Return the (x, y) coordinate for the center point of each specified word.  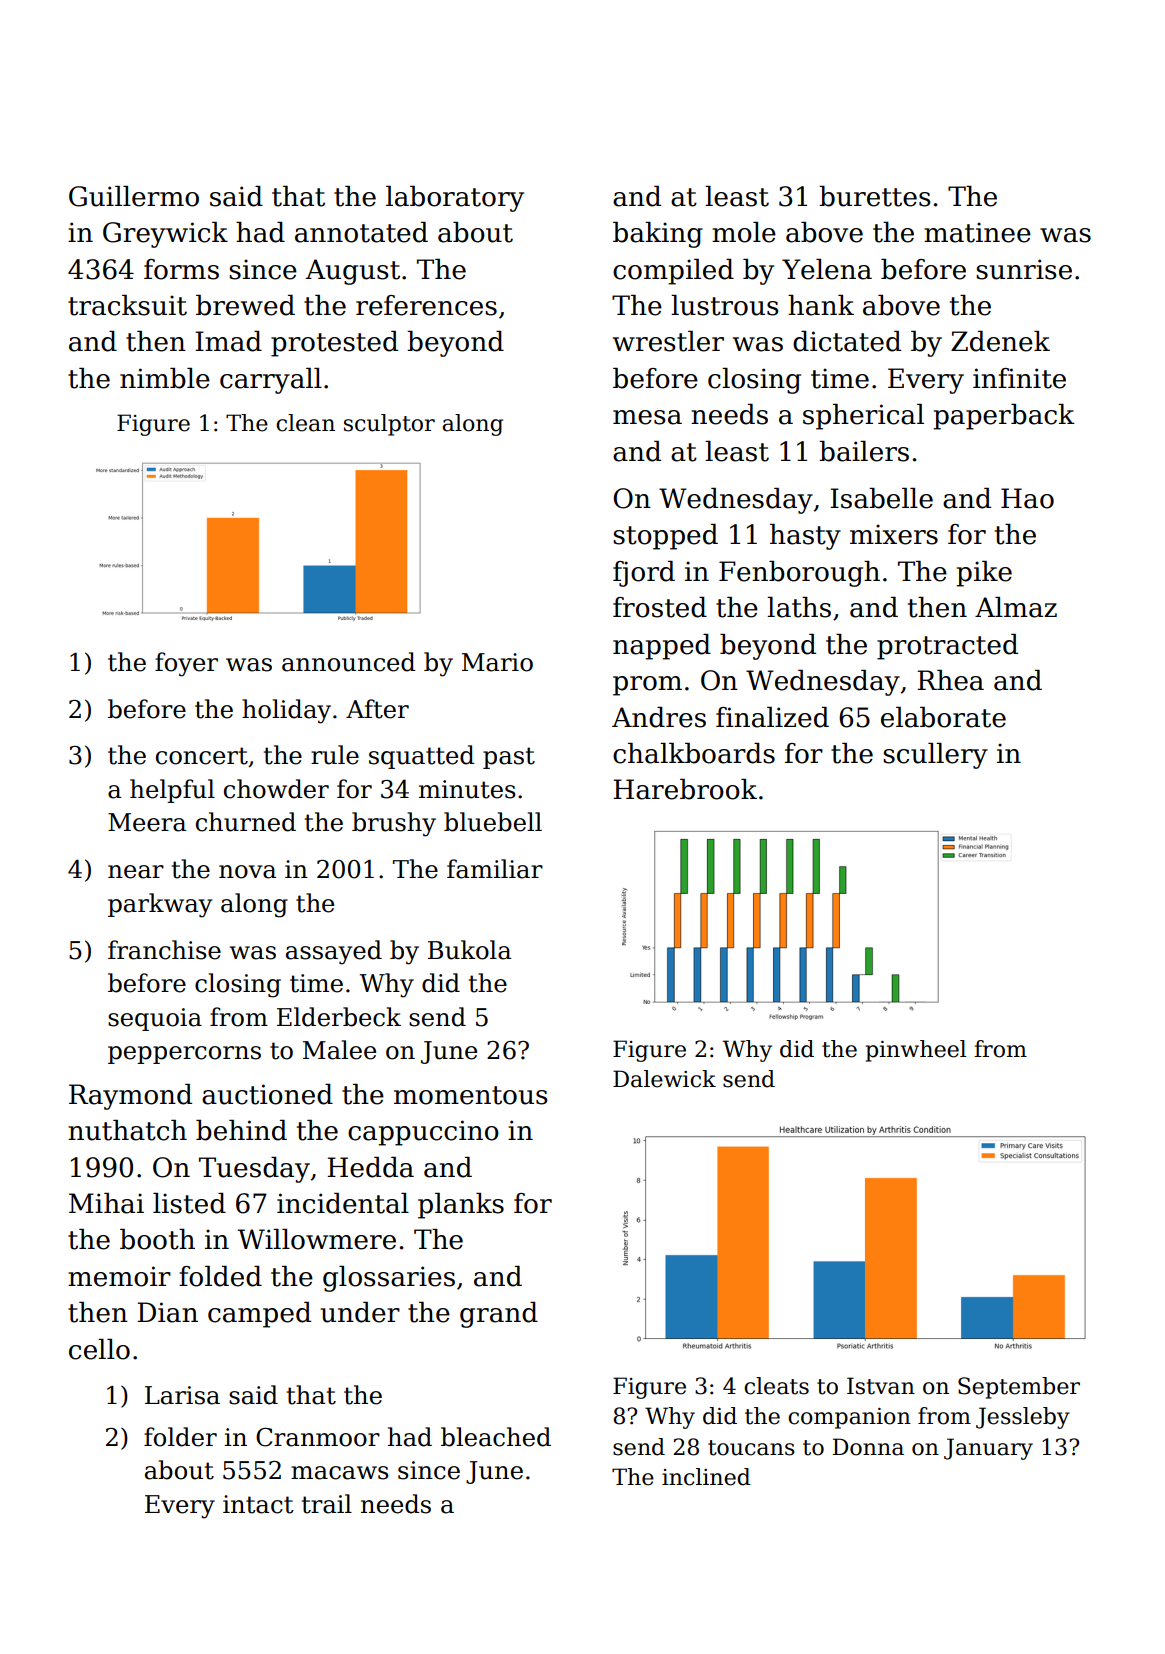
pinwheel (916, 1051)
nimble (165, 378)
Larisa (182, 1395)
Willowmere (317, 1239)
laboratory (455, 199)
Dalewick (664, 1079)
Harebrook (685, 789)
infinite (1019, 378)
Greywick (165, 235)
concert (202, 756)
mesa (647, 417)
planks (461, 1206)
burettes (875, 196)
